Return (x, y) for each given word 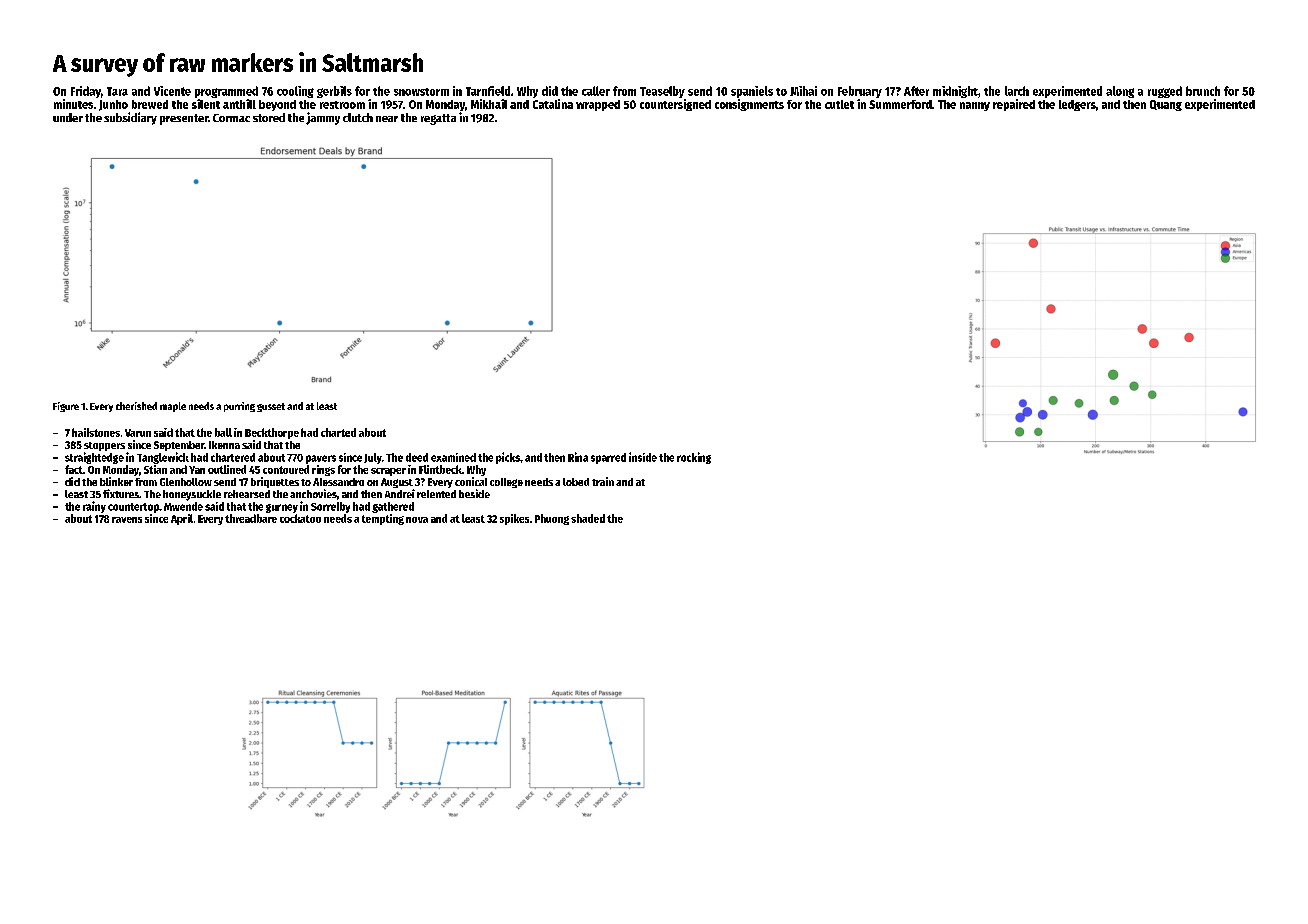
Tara (117, 91)
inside (643, 457)
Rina (578, 457)
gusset (271, 407)
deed (417, 457)
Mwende (183, 506)
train (603, 481)
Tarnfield (488, 91)
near (387, 119)
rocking (694, 458)
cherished (136, 406)
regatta (438, 119)
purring (239, 407)
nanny (975, 106)
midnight (955, 92)
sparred (608, 458)
